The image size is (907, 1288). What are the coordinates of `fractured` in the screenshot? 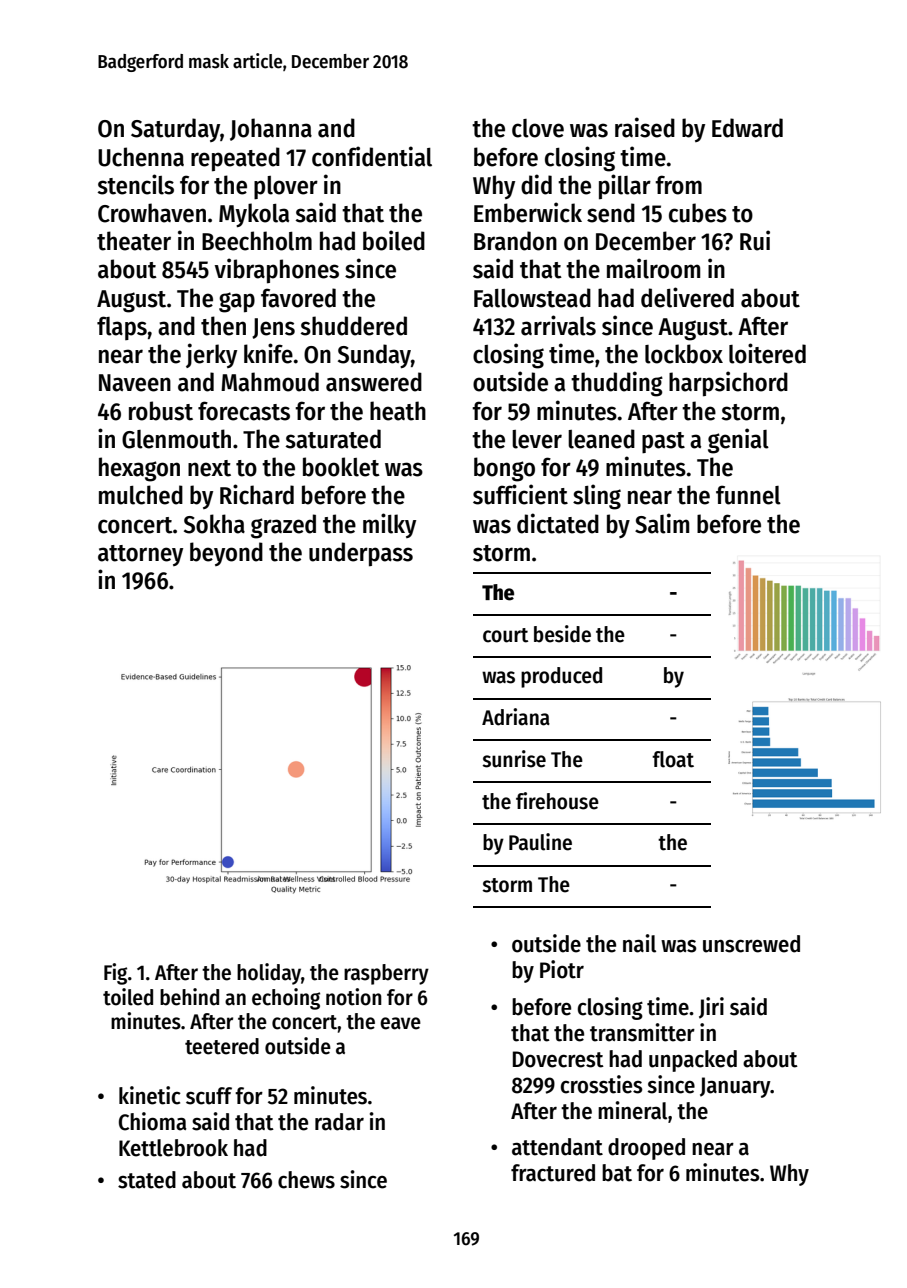 It's located at (553, 1173).
